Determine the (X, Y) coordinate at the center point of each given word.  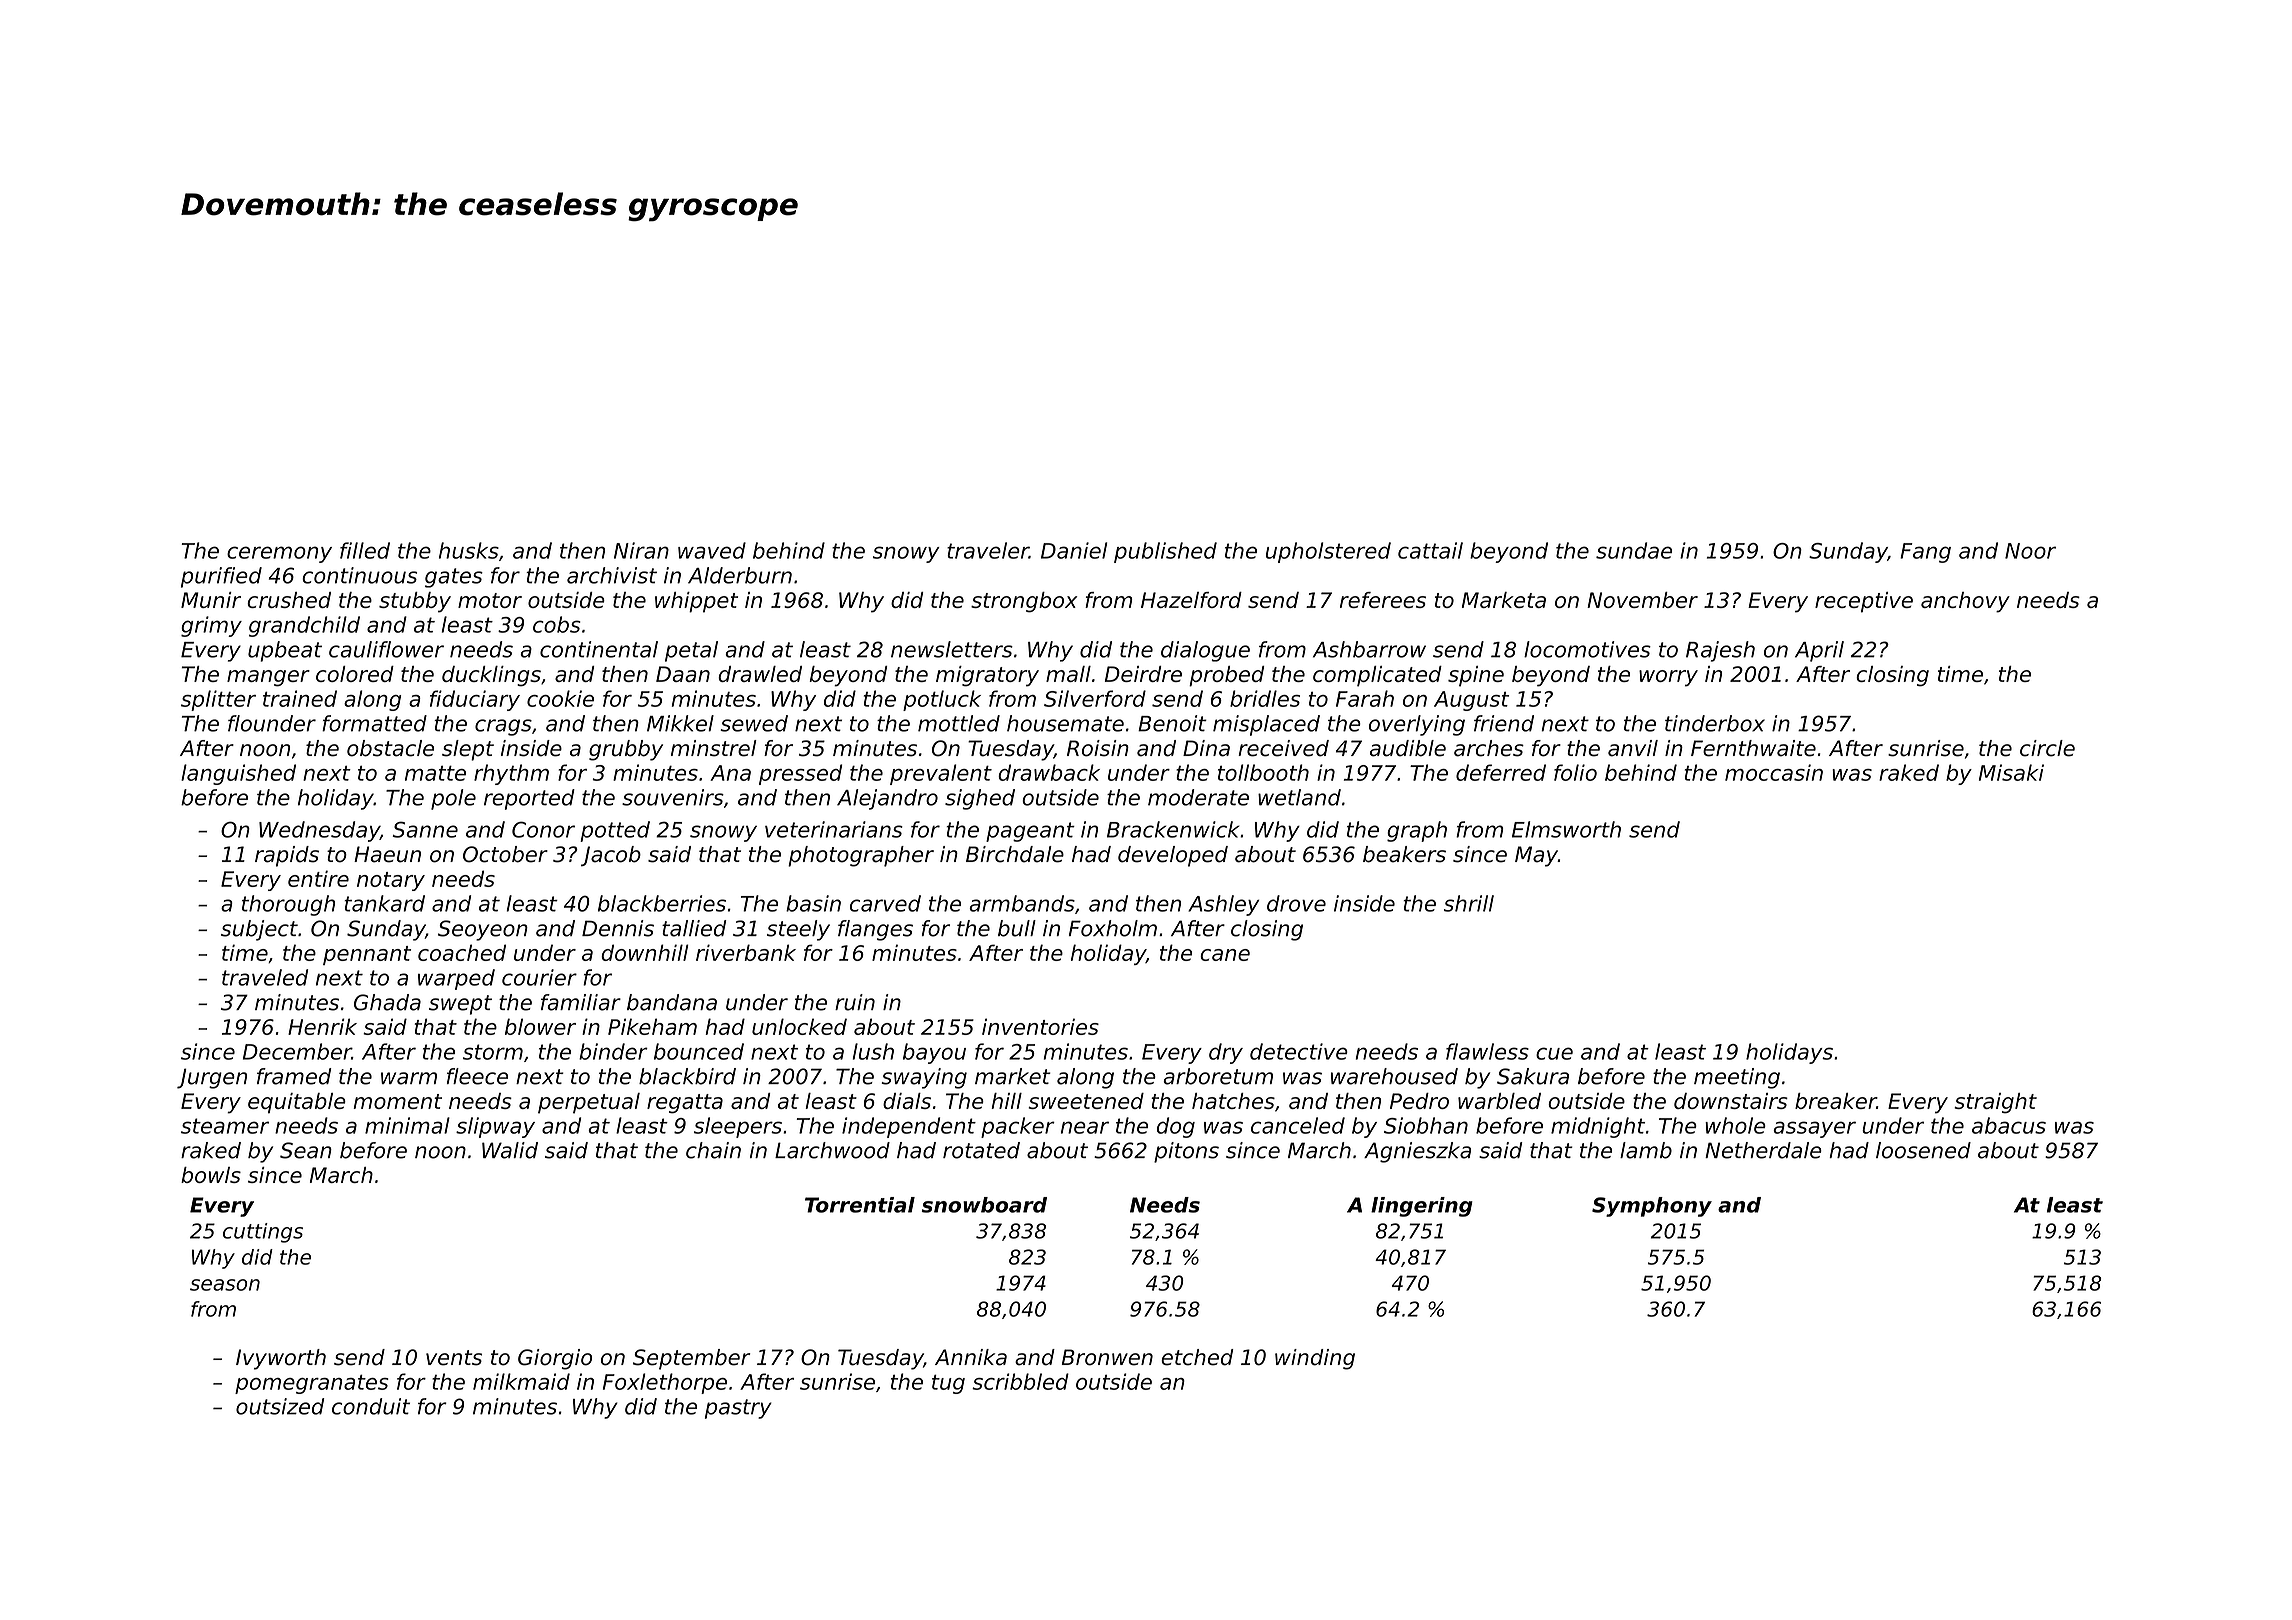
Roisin (1098, 748)
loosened (1923, 1150)
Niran (641, 550)
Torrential (860, 1205)
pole (453, 799)
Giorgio (555, 1359)
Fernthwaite (1753, 748)
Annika (971, 1357)
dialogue (1205, 651)
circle (2047, 748)
